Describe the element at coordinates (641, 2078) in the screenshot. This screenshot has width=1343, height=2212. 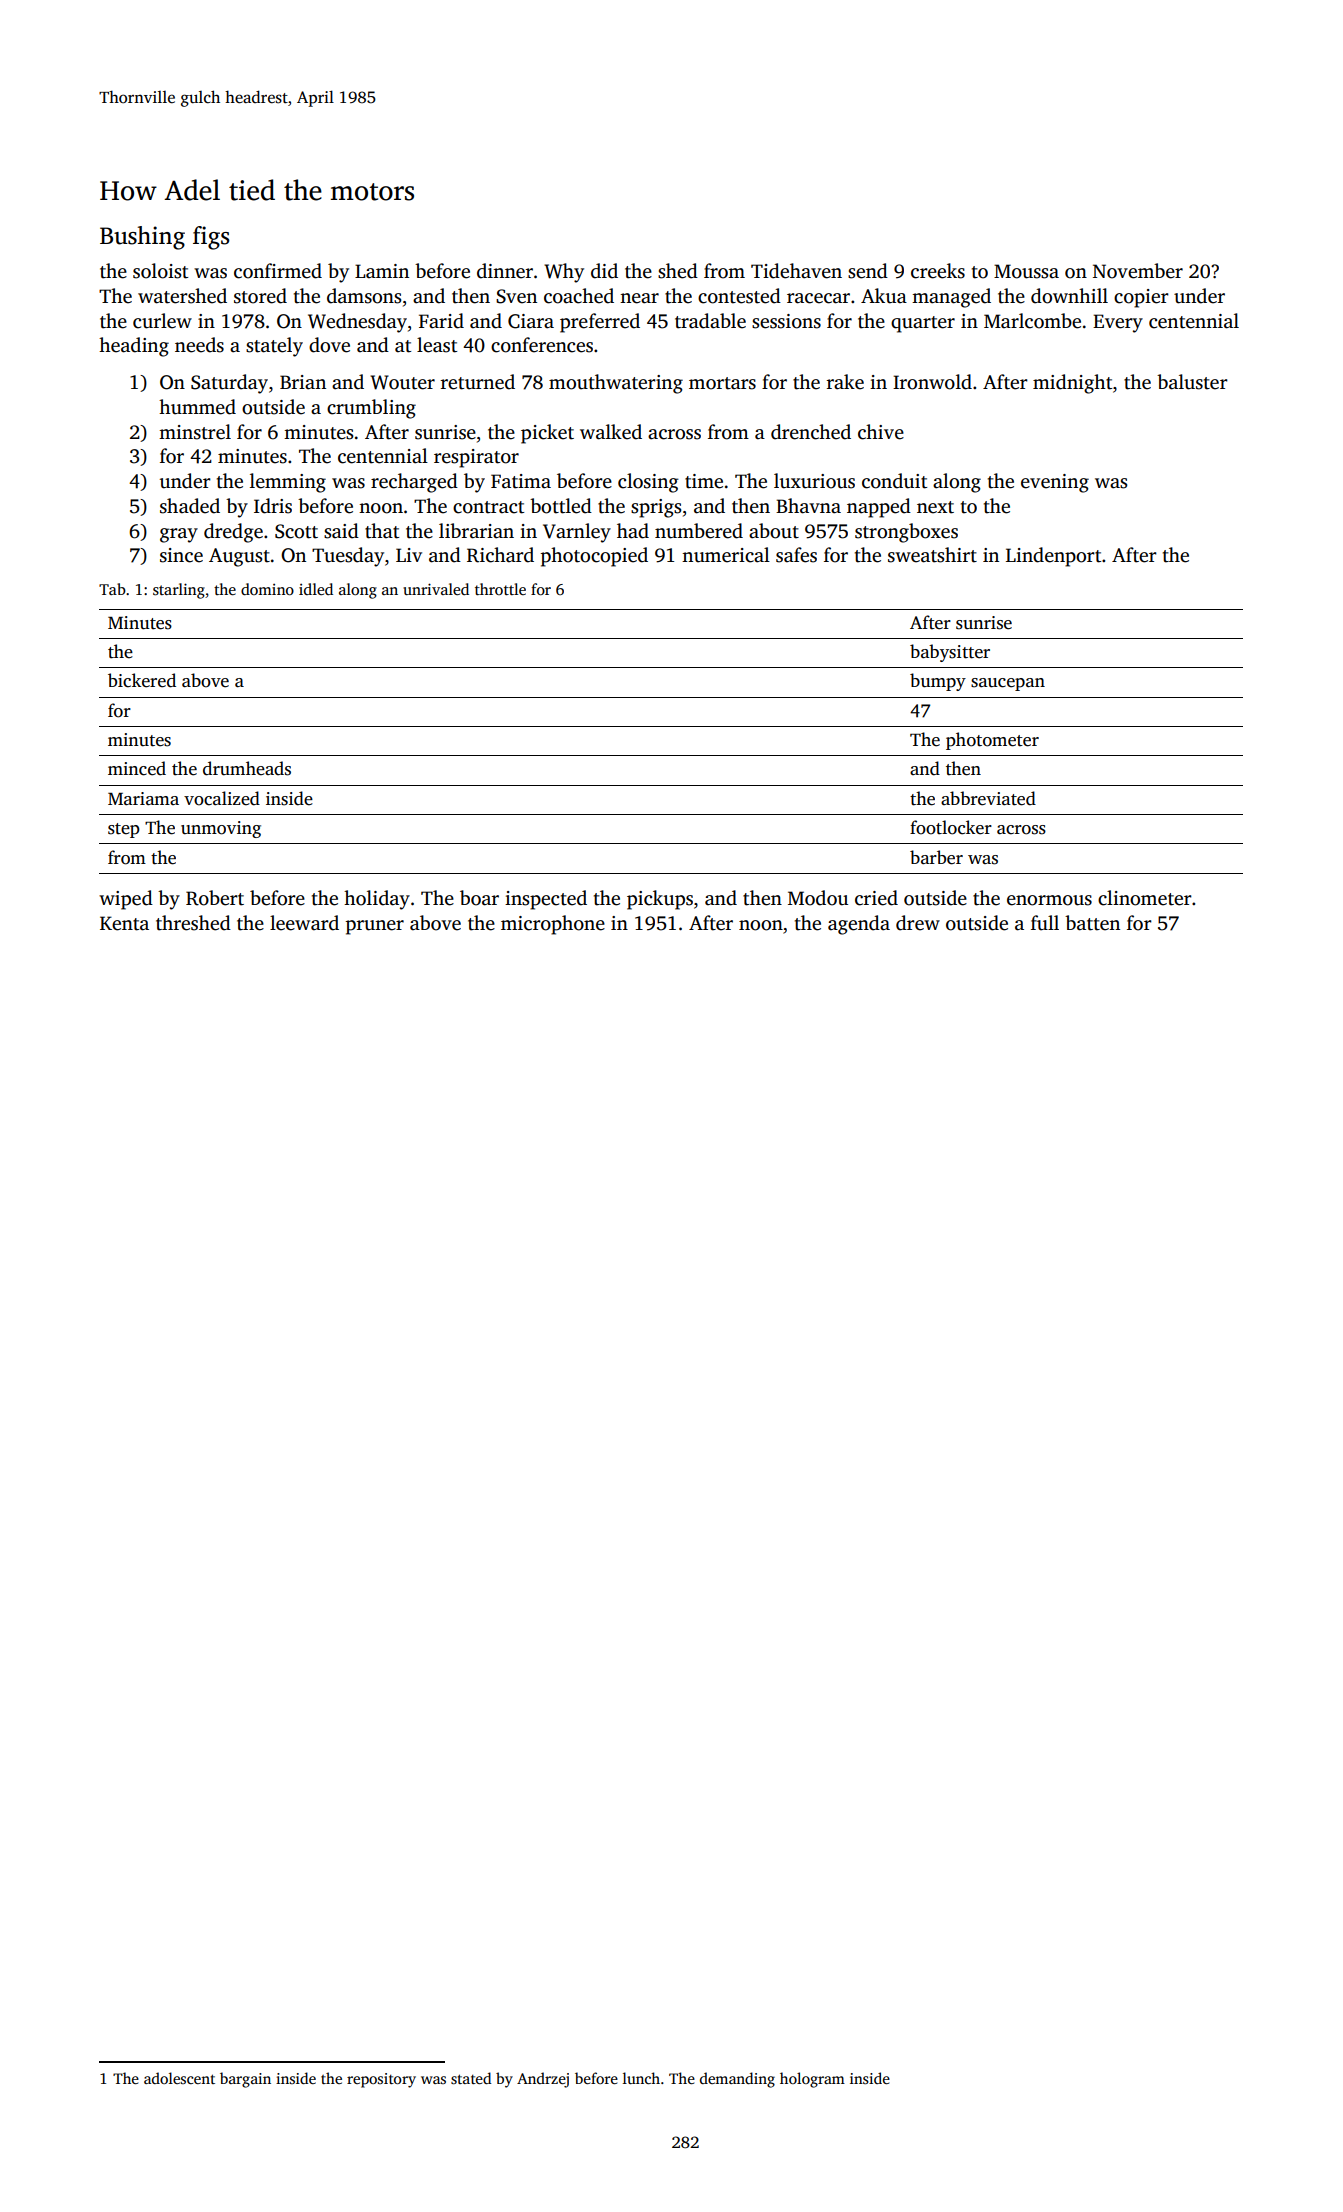
I see `lunch` at that location.
